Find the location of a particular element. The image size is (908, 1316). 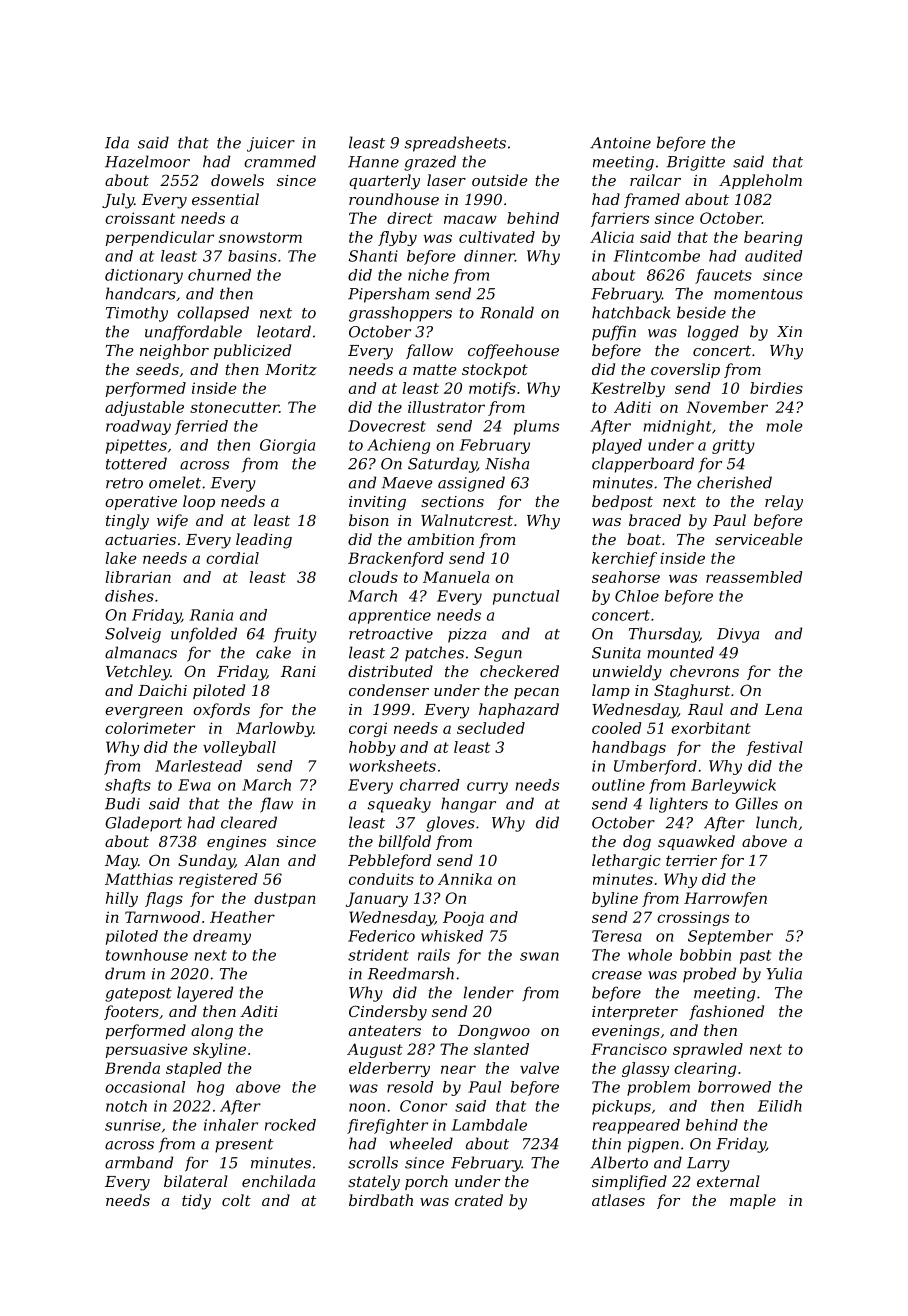

pecan is located at coordinates (536, 693).
